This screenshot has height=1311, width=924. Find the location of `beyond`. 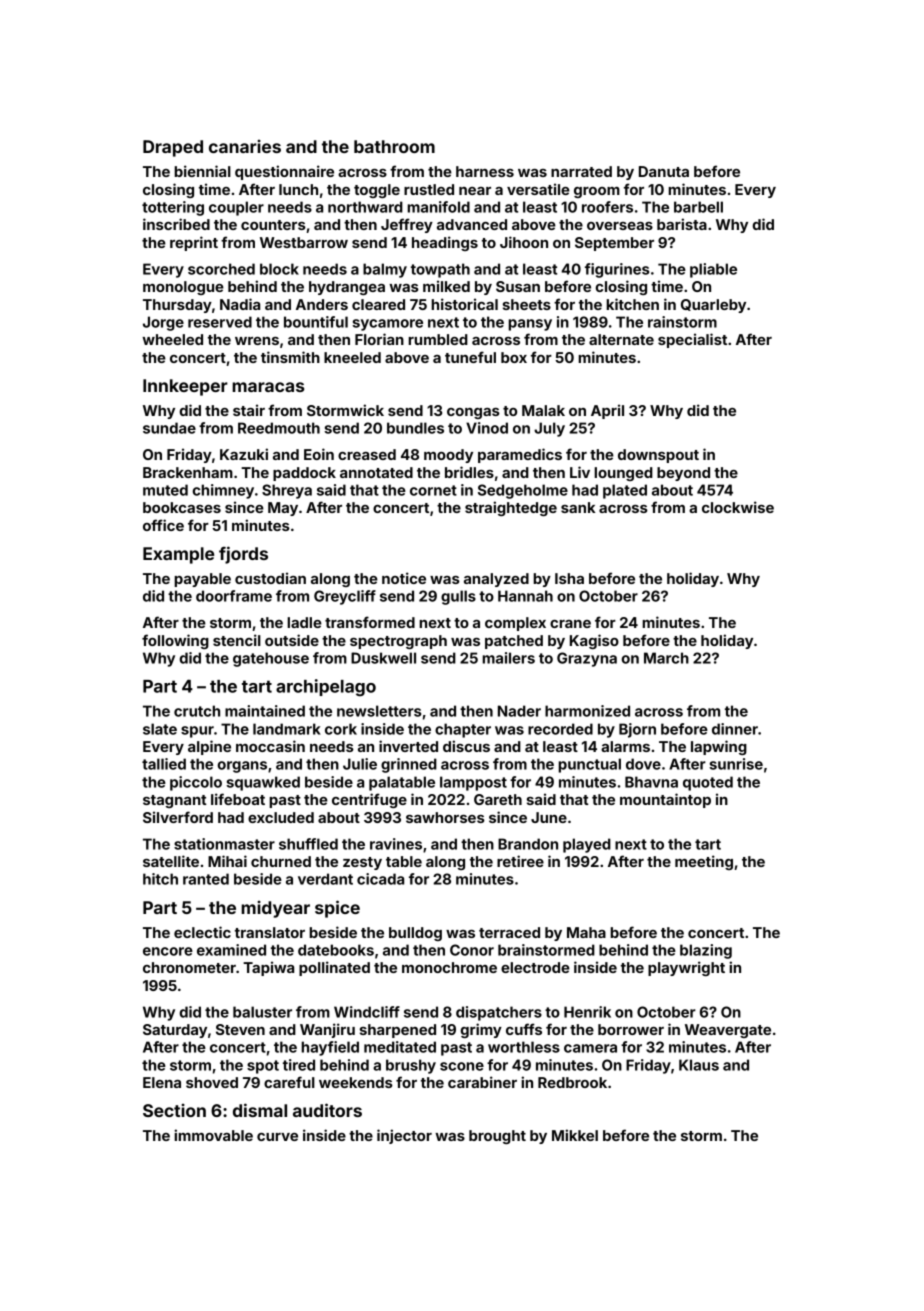

beyond is located at coordinates (683, 474).
